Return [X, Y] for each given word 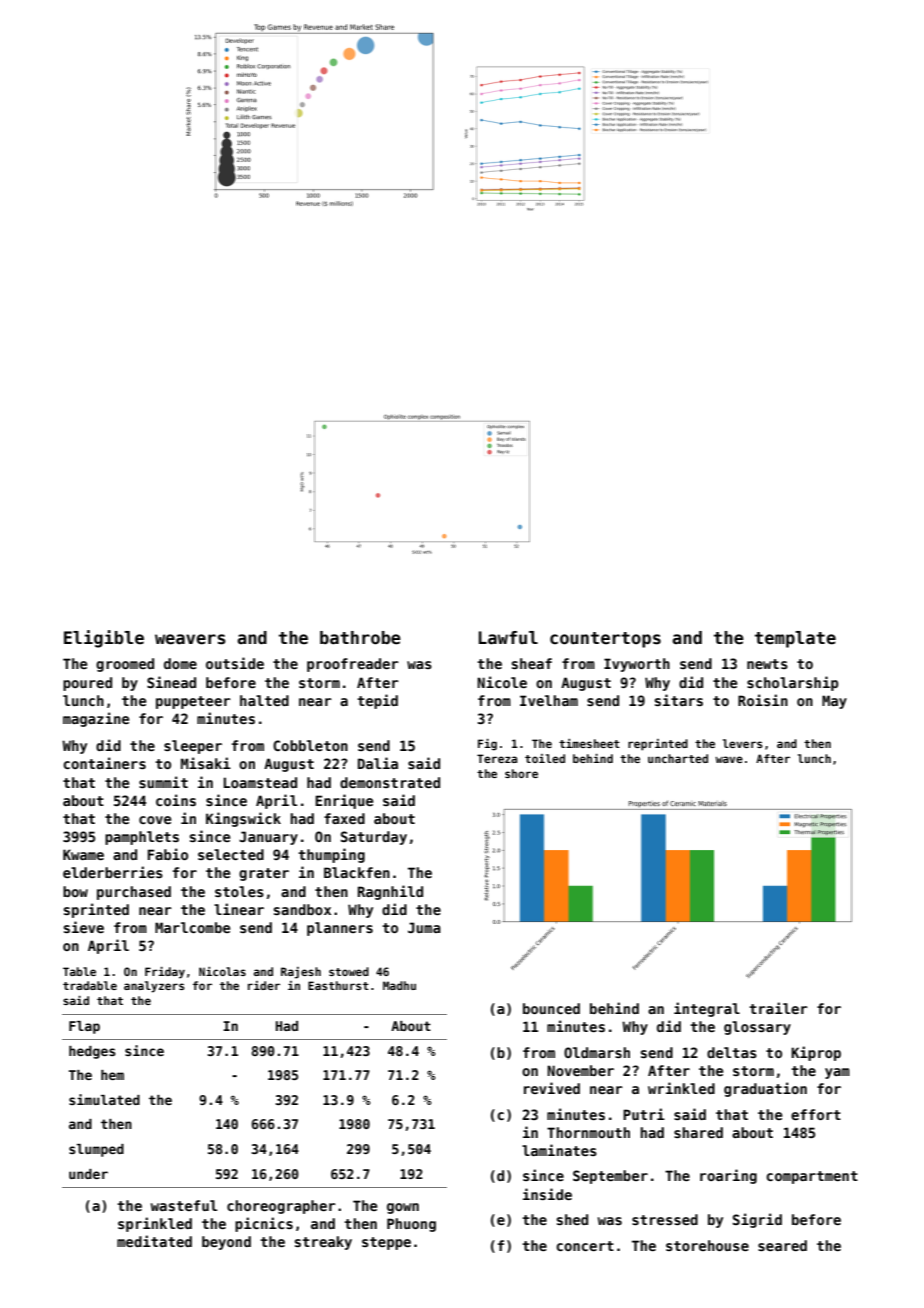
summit [163, 782]
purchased [134, 893]
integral [707, 1009]
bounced [551, 1008]
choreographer [281, 1207]
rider [264, 985]
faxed [344, 818]
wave [729, 759]
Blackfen [357, 872]
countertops [605, 640]
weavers [190, 639]
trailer [778, 1008]
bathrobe [360, 638]
